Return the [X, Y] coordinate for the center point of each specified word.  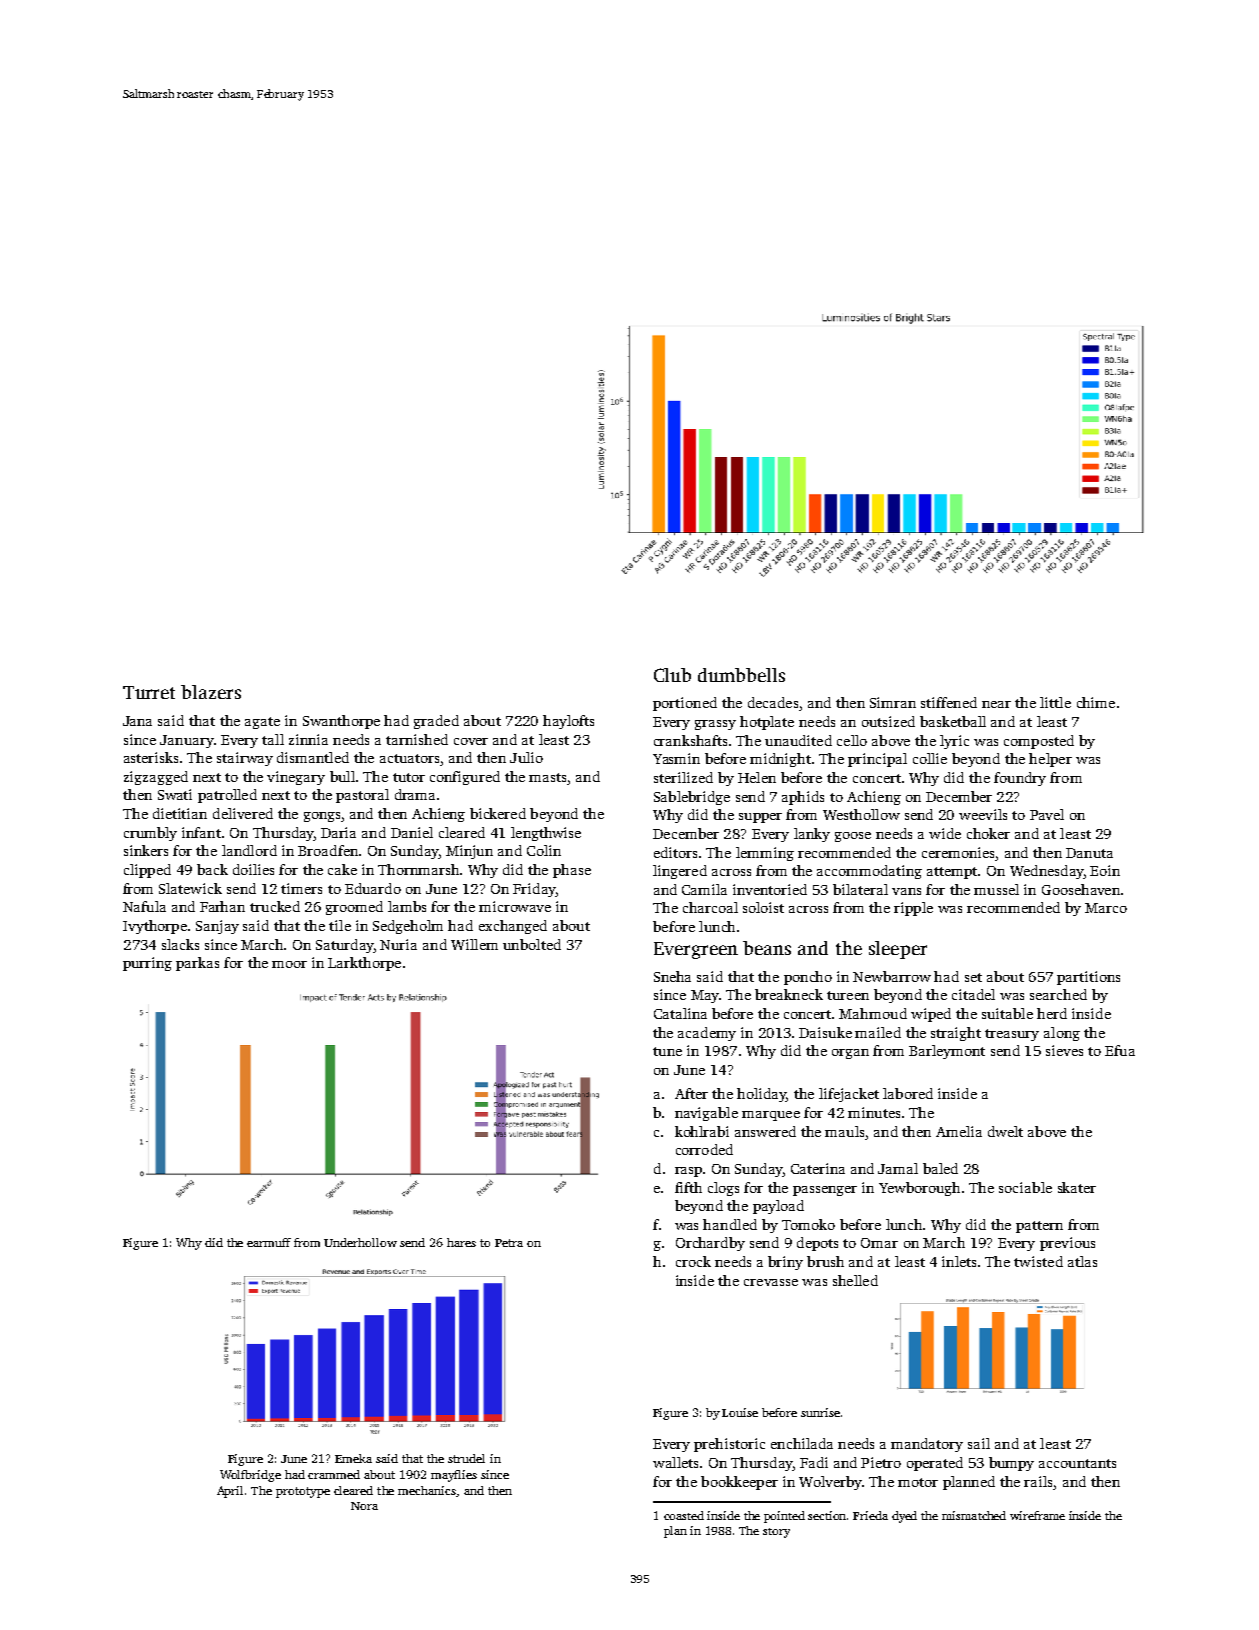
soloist [763, 907]
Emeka [353, 1458]
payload [778, 1207]
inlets [959, 1261]
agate [262, 723]
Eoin [1105, 870]
